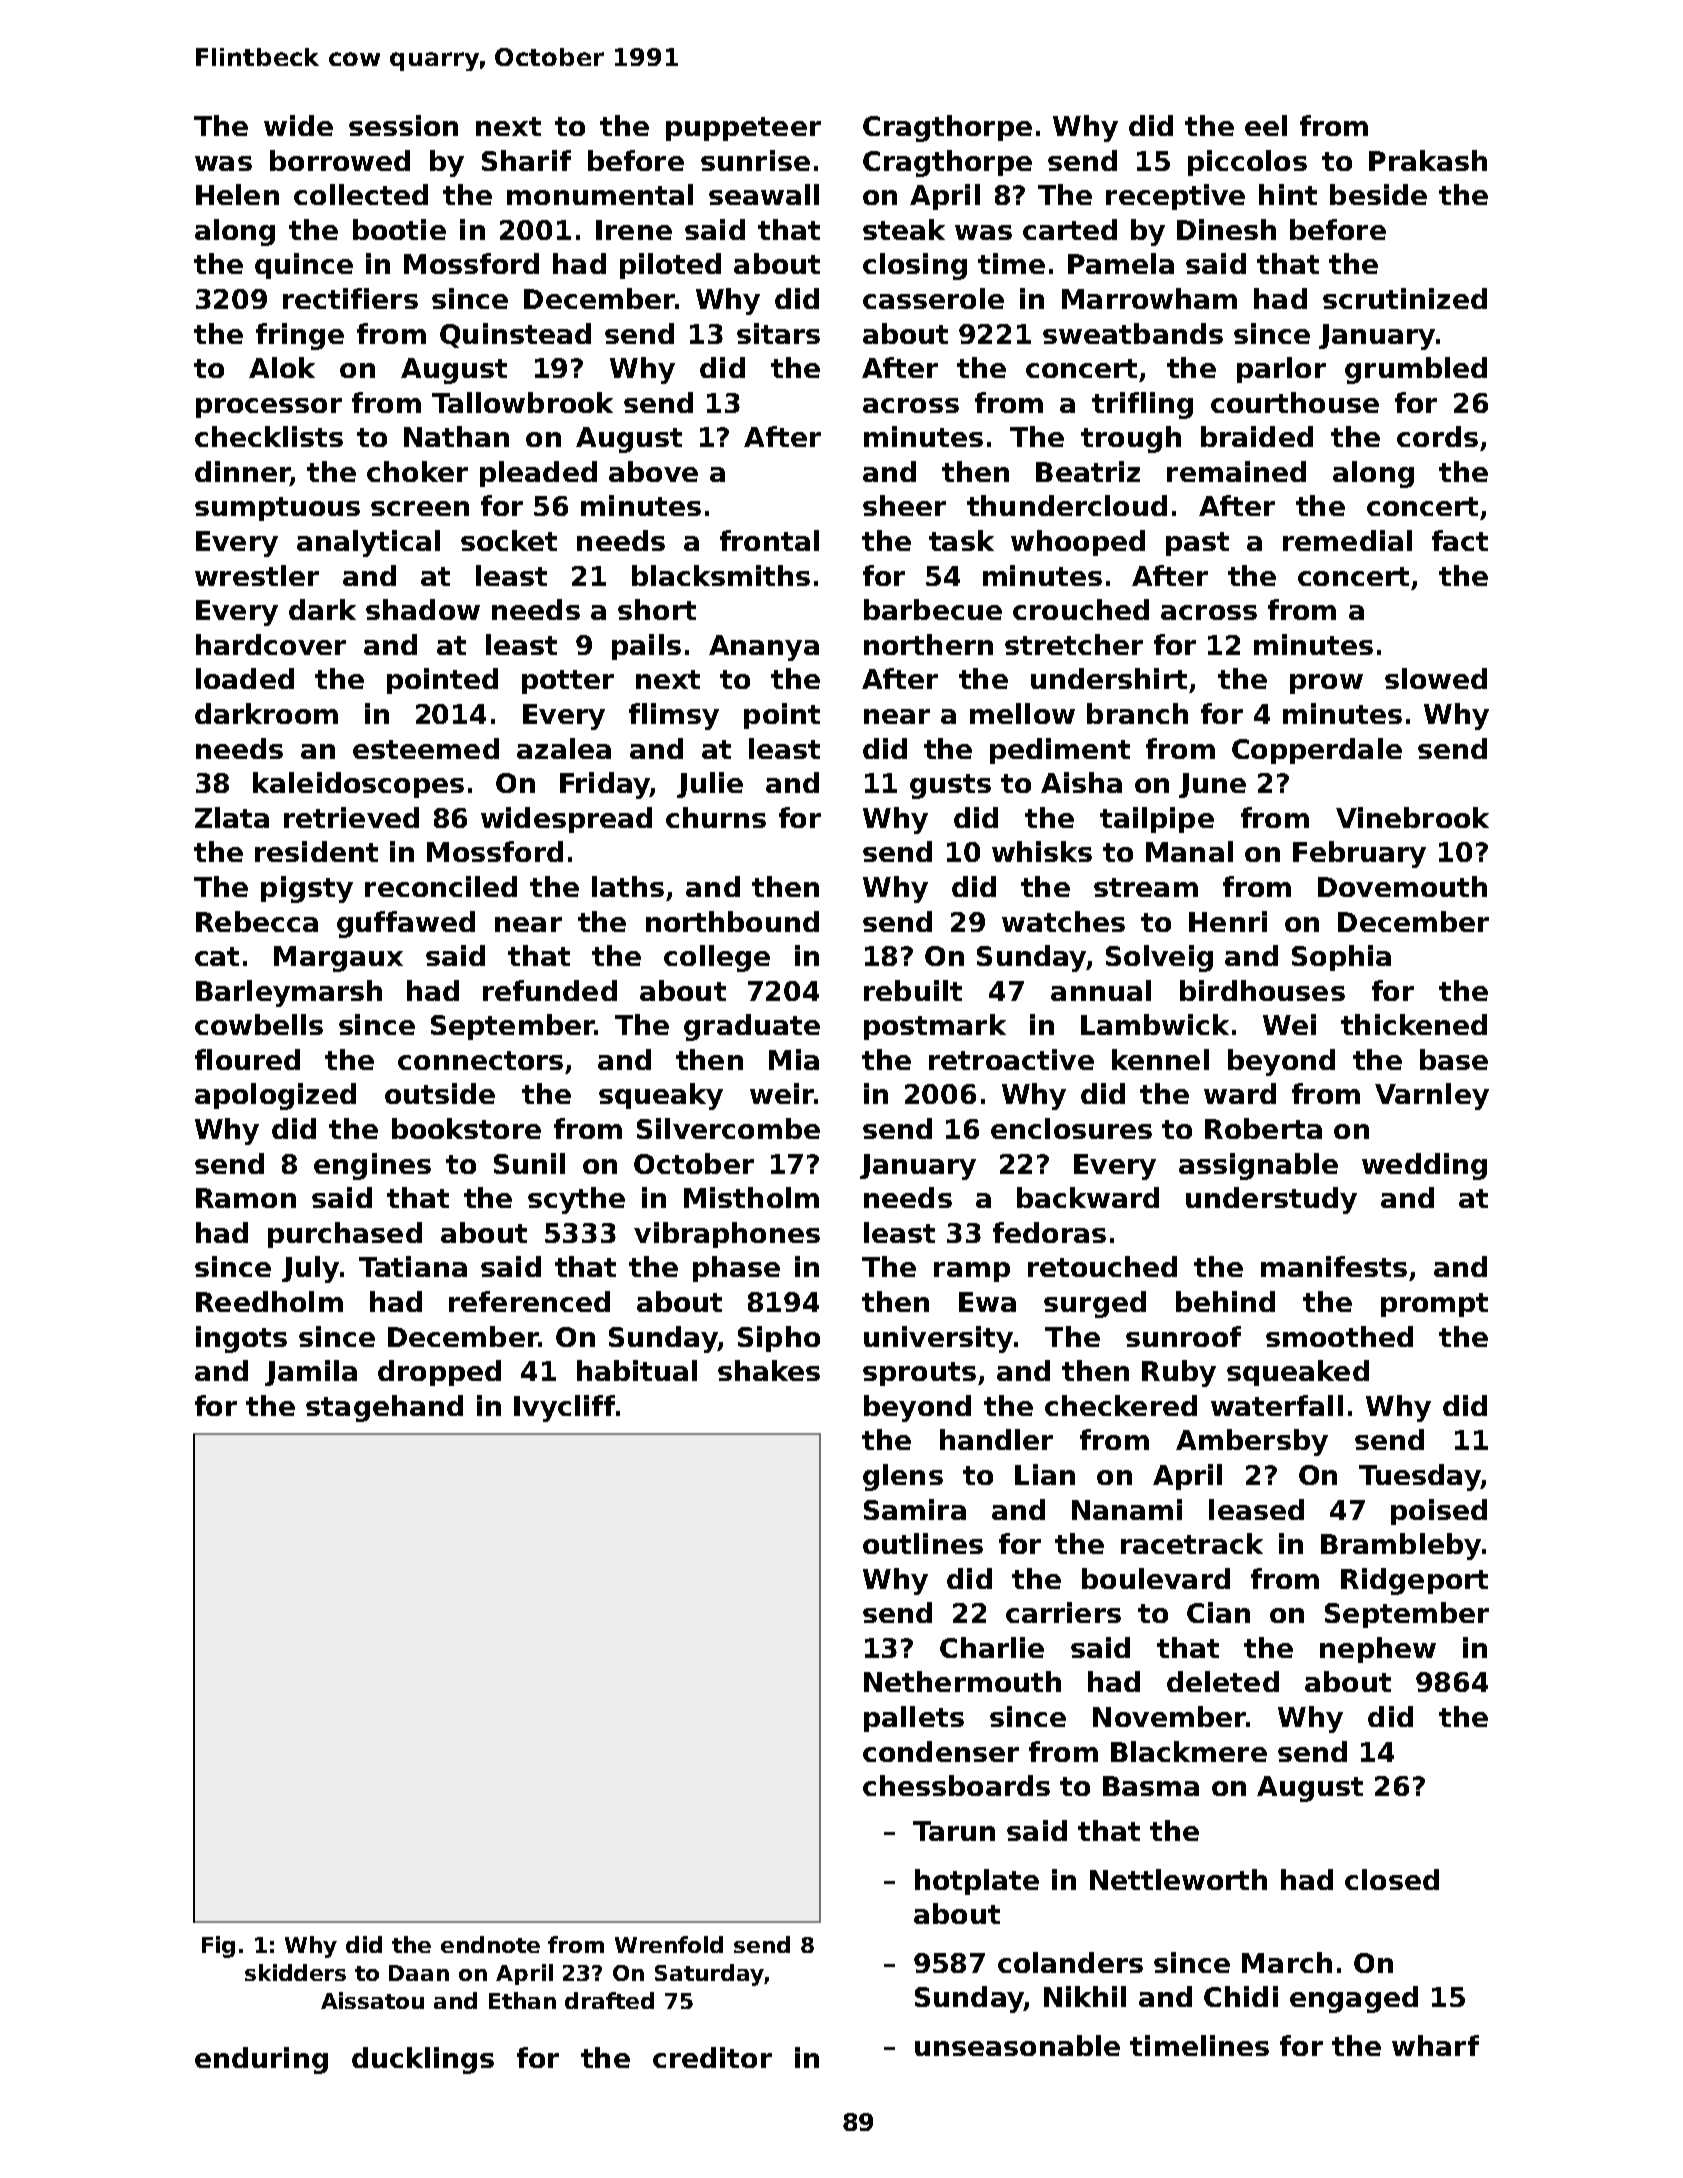  Describe the element at coordinates (1428, 160) in the screenshot. I see `Prakash` at that location.
